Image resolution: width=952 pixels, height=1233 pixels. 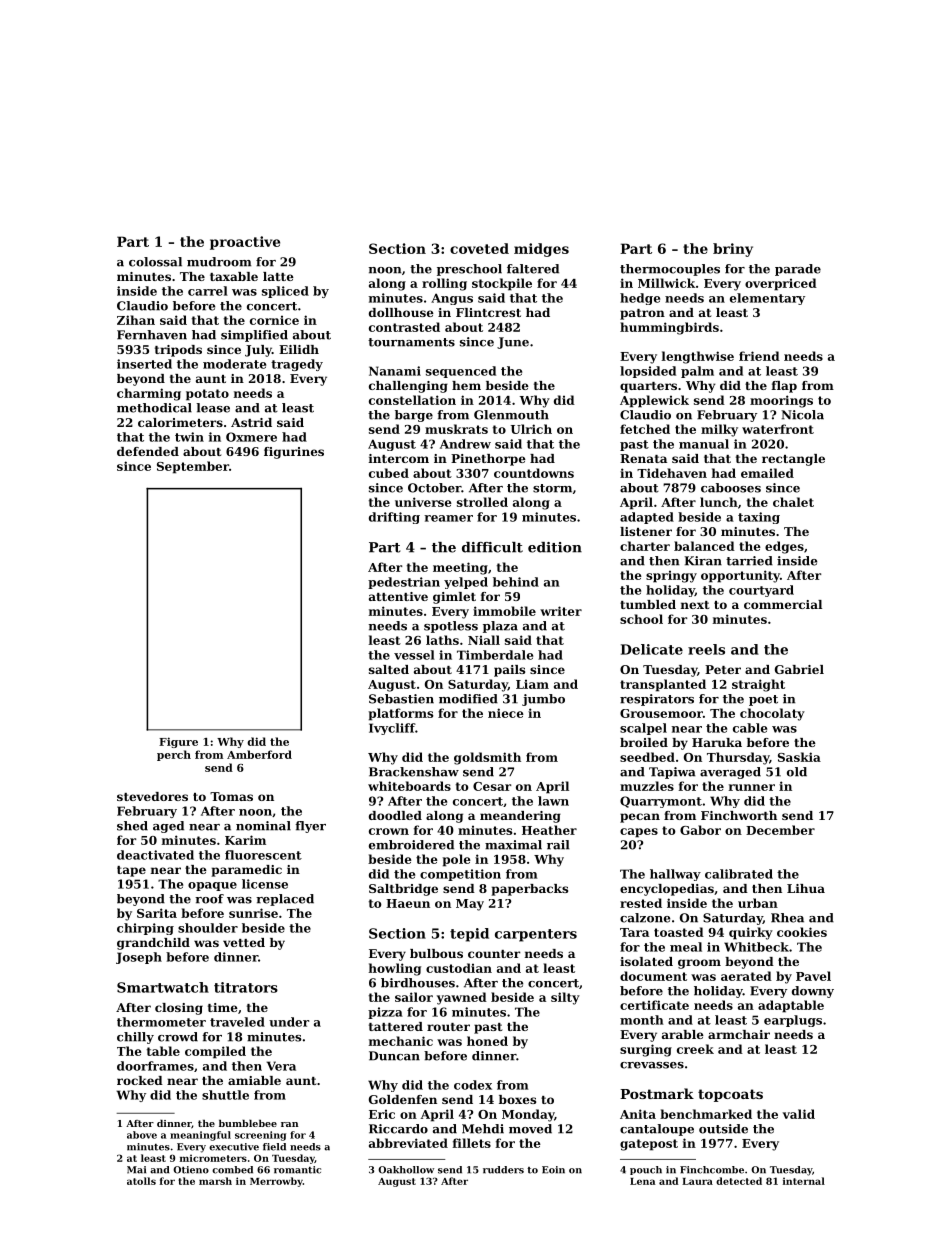 What do you see at coordinates (806, 888) in the page?
I see `Lihua` at bounding box center [806, 888].
